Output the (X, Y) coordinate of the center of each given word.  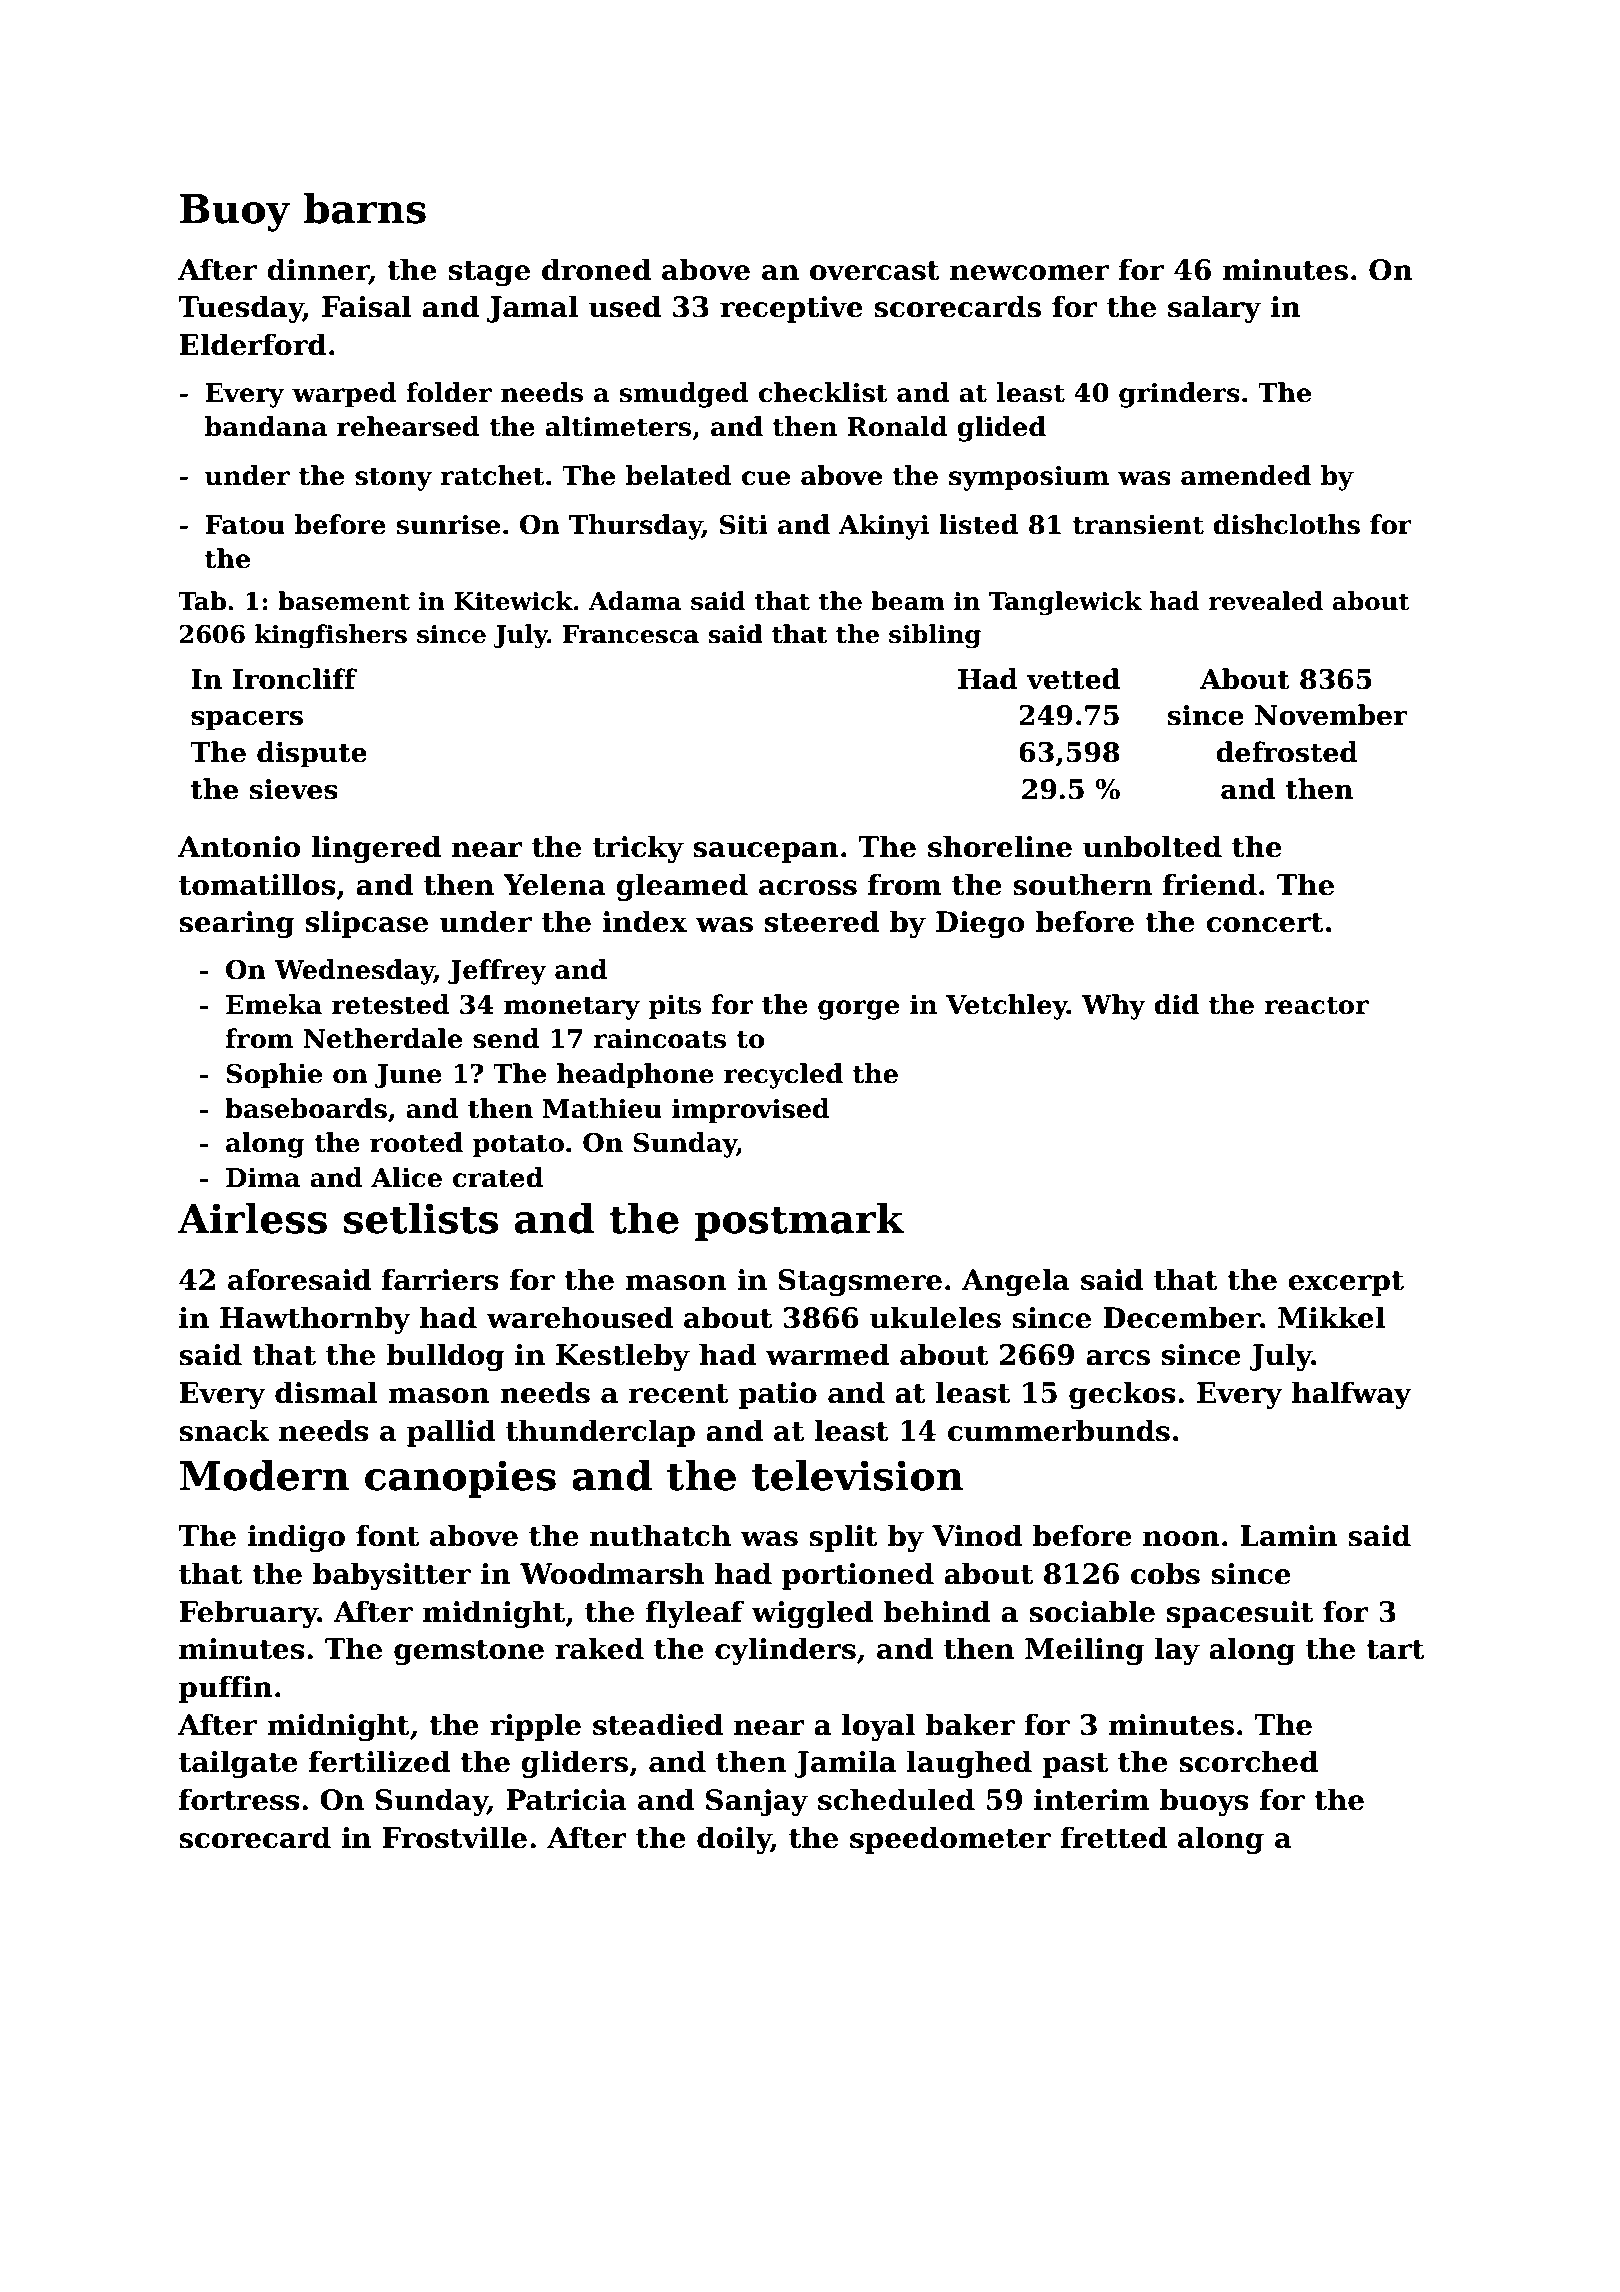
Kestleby (623, 1357)
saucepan (766, 852)
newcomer (1029, 273)
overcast (875, 271)
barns (365, 208)
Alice (406, 1177)
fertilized (379, 1761)
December (1181, 1317)
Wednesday (354, 972)
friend (1210, 884)
